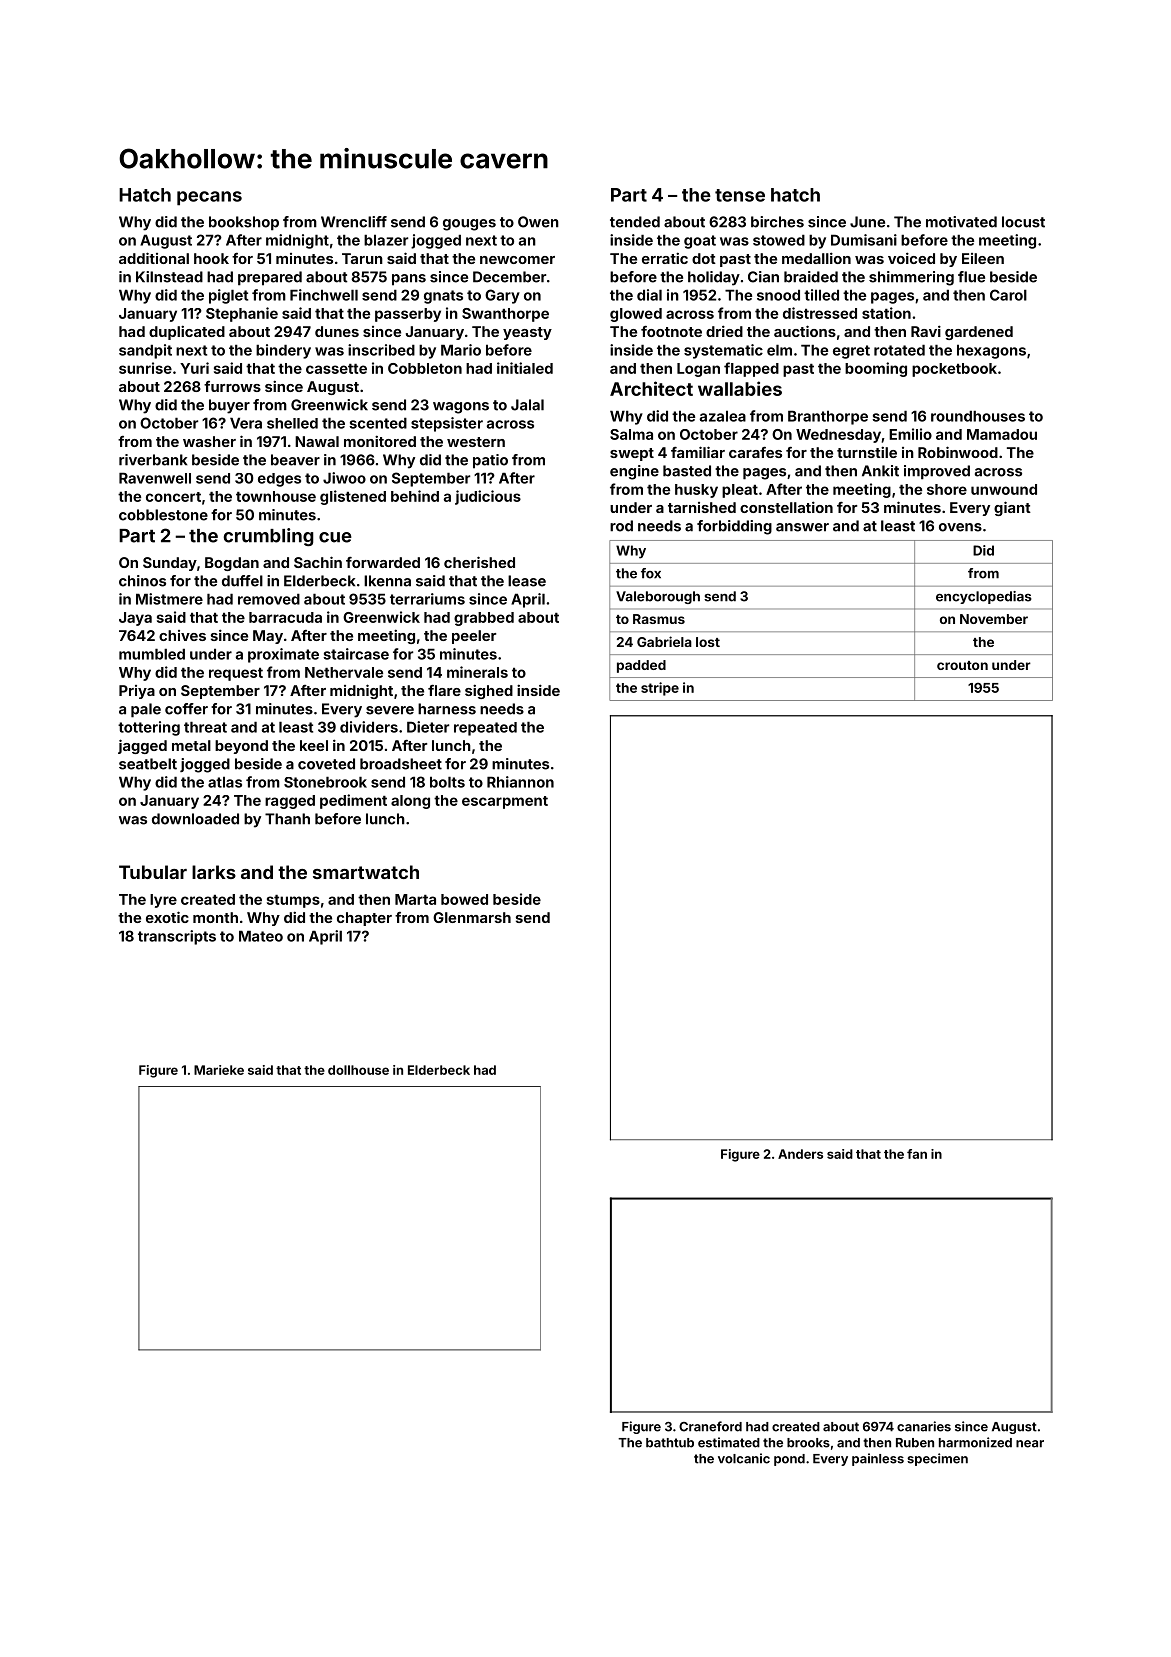  What do you see at coordinates (472, 917) in the screenshot?
I see `Glenmarsh` at bounding box center [472, 917].
